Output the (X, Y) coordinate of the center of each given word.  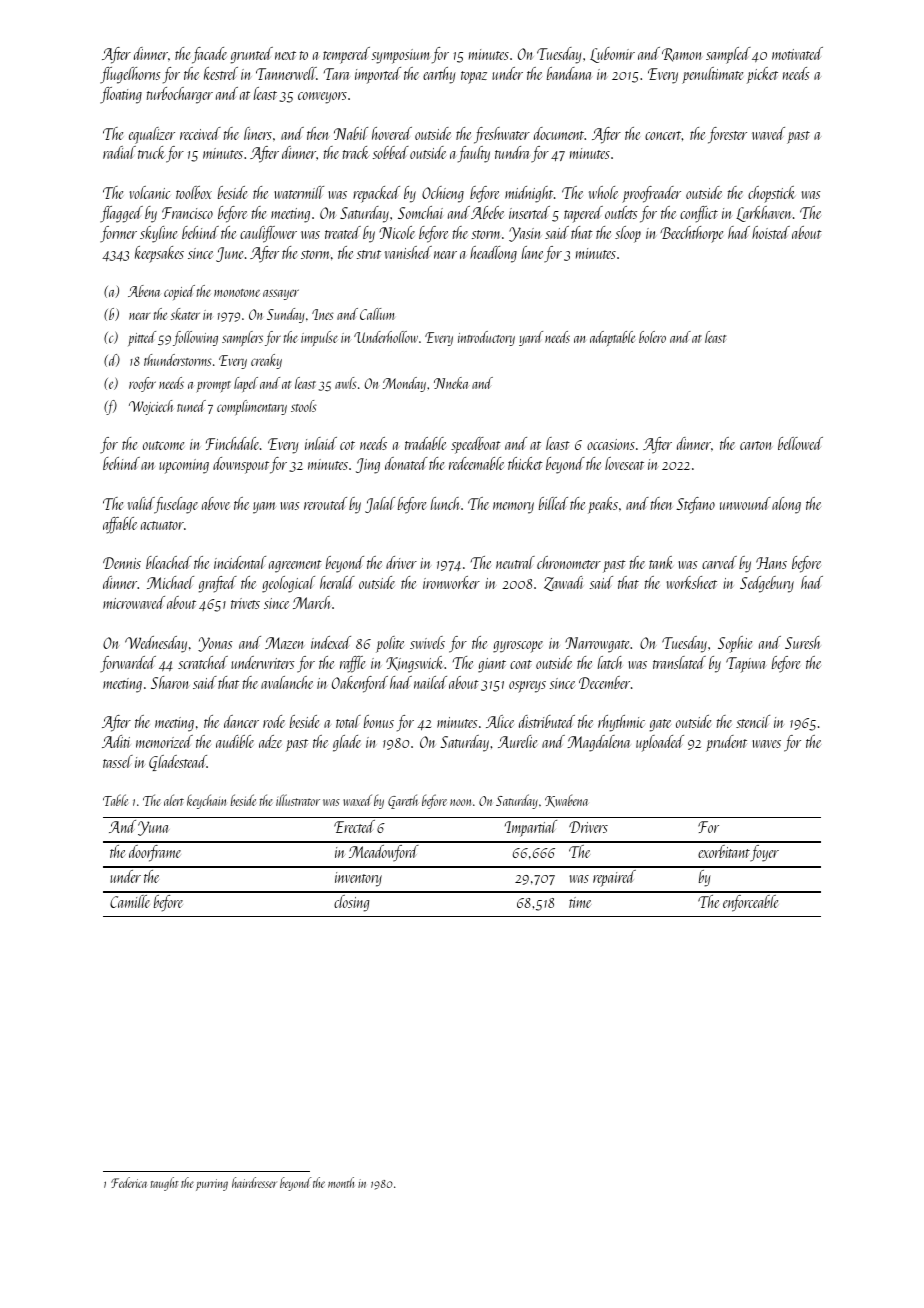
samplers (242, 338)
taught (164, 1184)
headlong (493, 254)
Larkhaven (763, 214)
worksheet (692, 582)
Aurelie (517, 741)
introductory (486, 338)
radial (119, 152)
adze (270, 741)
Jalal (380, 505)
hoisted (771, 232)
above (216, 503)
